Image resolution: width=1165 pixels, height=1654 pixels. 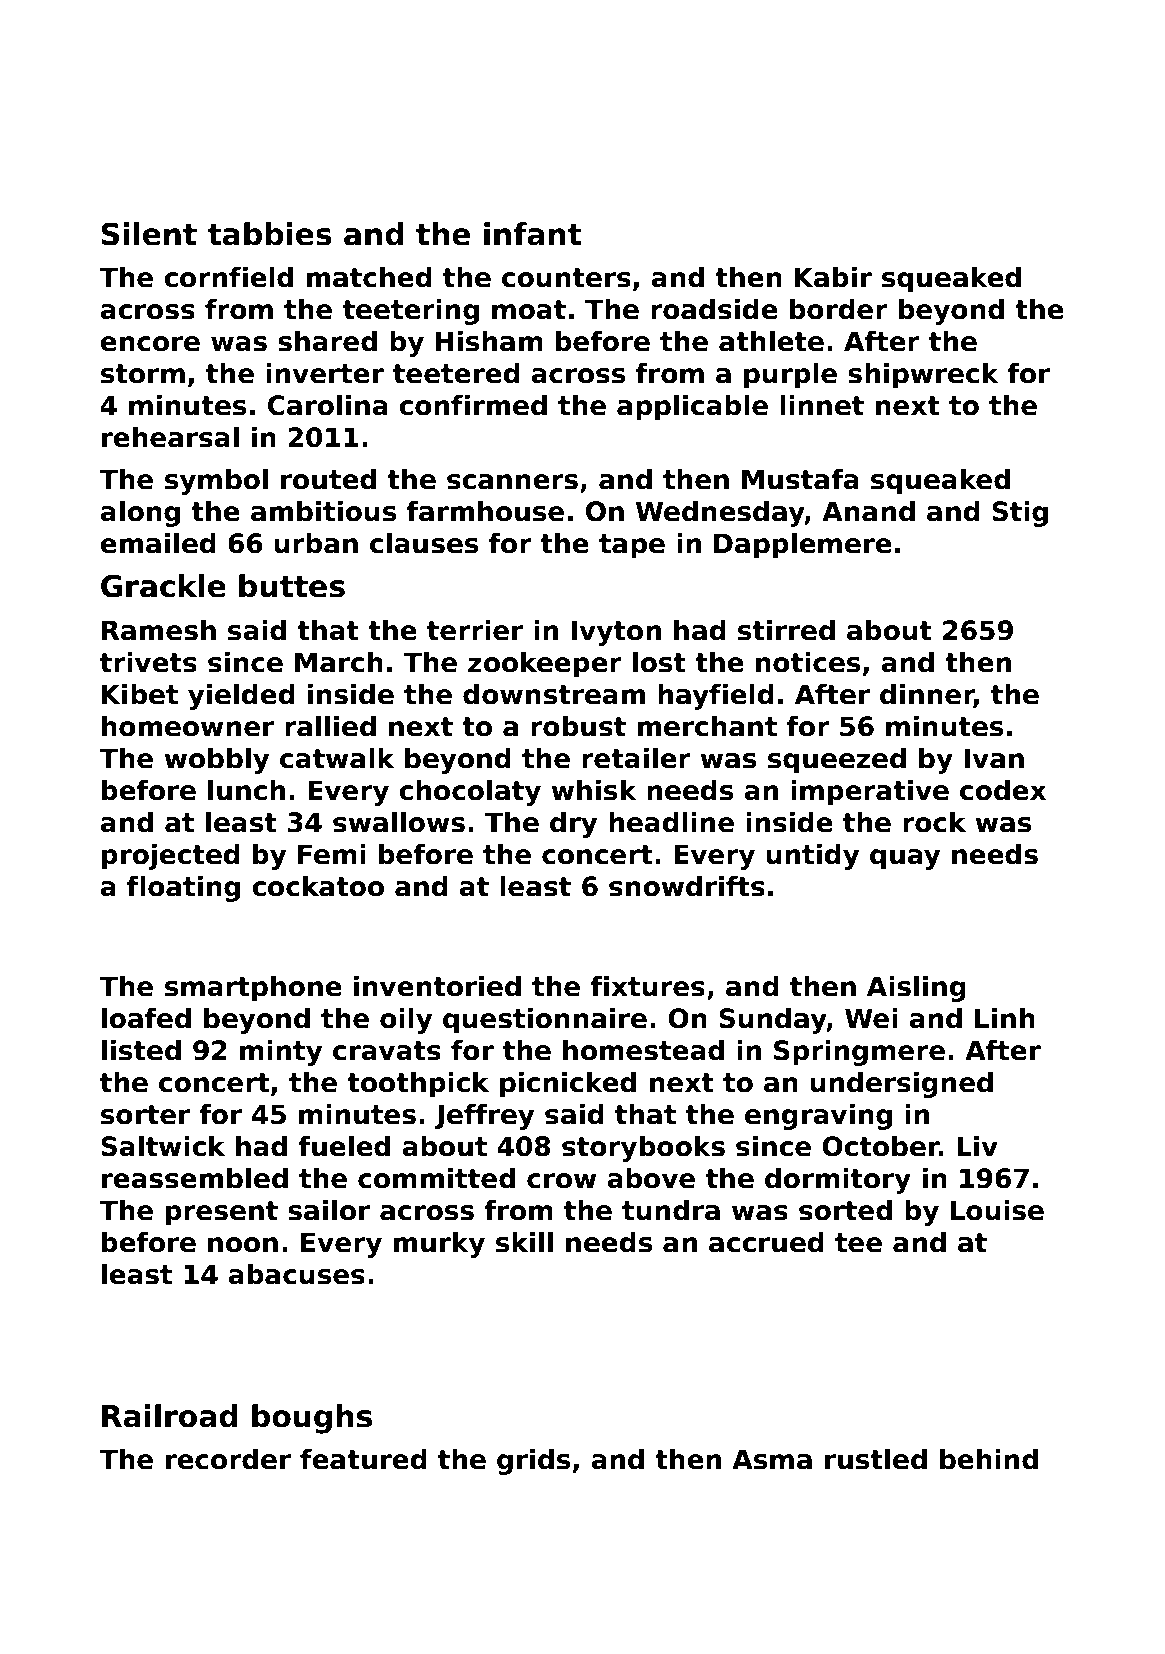 What do you see at coordinates (833, 277) in the screenshot?
I see `Kabir` at bounding box center [833, 277].
